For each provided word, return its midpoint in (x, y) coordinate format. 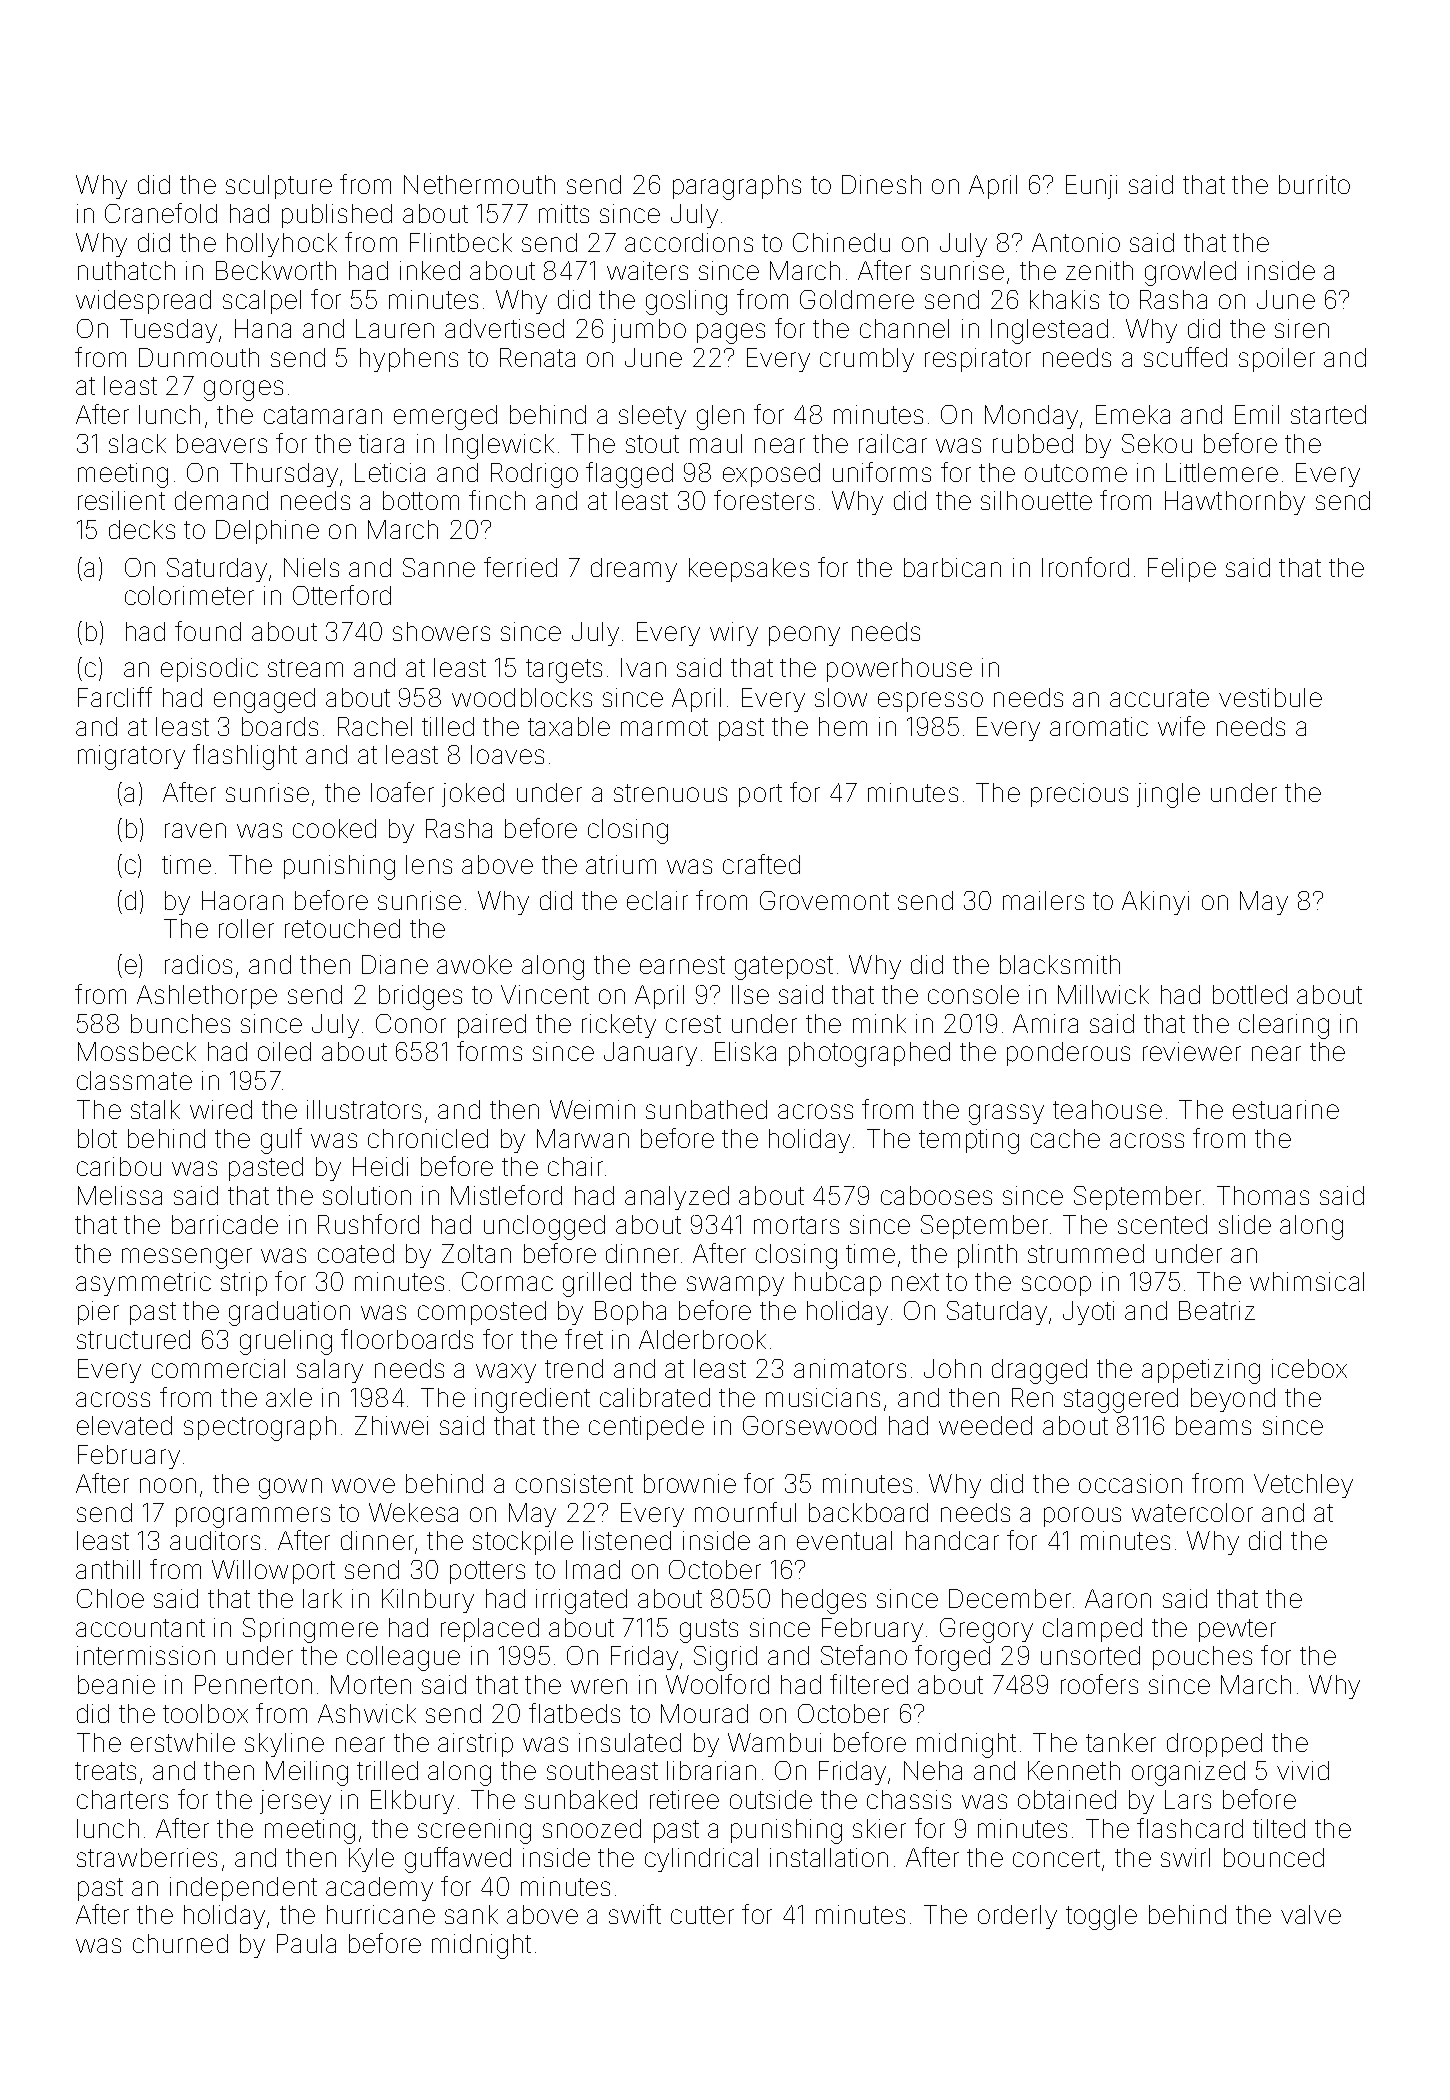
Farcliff (115, 697)
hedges (824, 1601)
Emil (1257, 414)
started (1328, 414)
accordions (689, 242)
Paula (306, 1943)
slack (137, 443)
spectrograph (260, 1428)
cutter (702, 1915)
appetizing (1201, 1371)
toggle (1101, 1917)
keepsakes (749, 570)
